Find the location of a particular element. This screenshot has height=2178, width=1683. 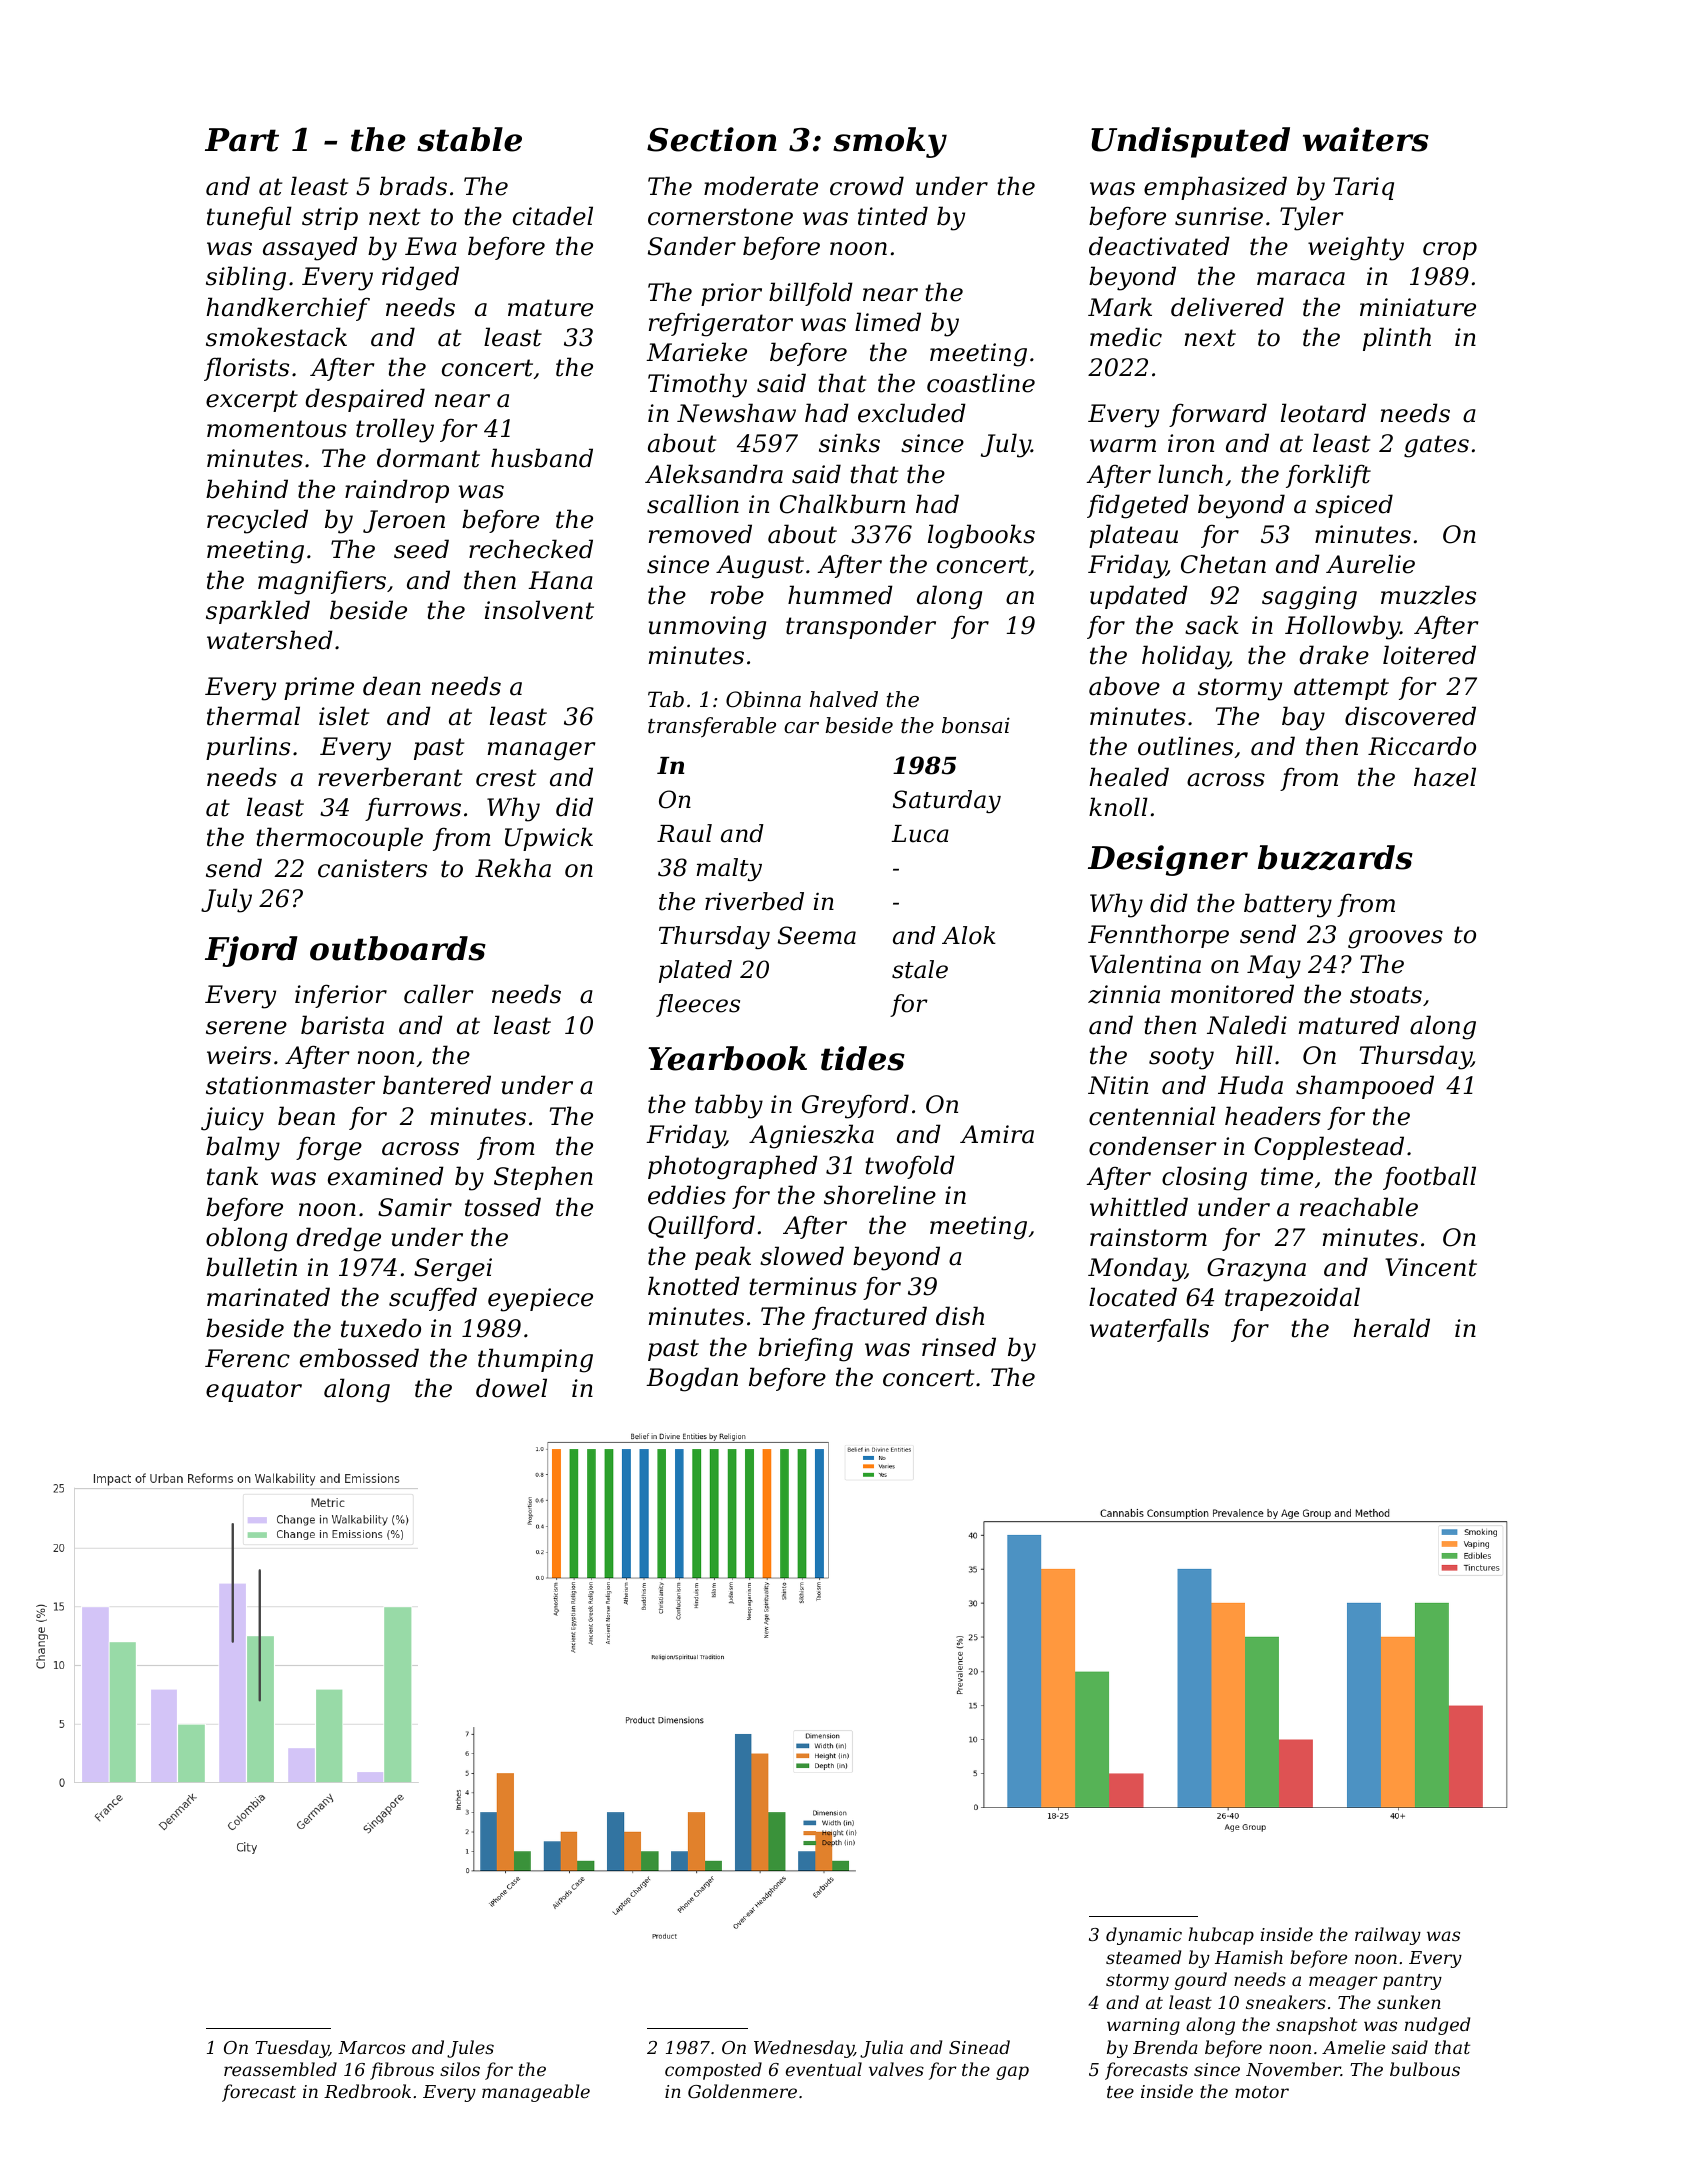

Undisputed is located at coordinates (1190, 142).
